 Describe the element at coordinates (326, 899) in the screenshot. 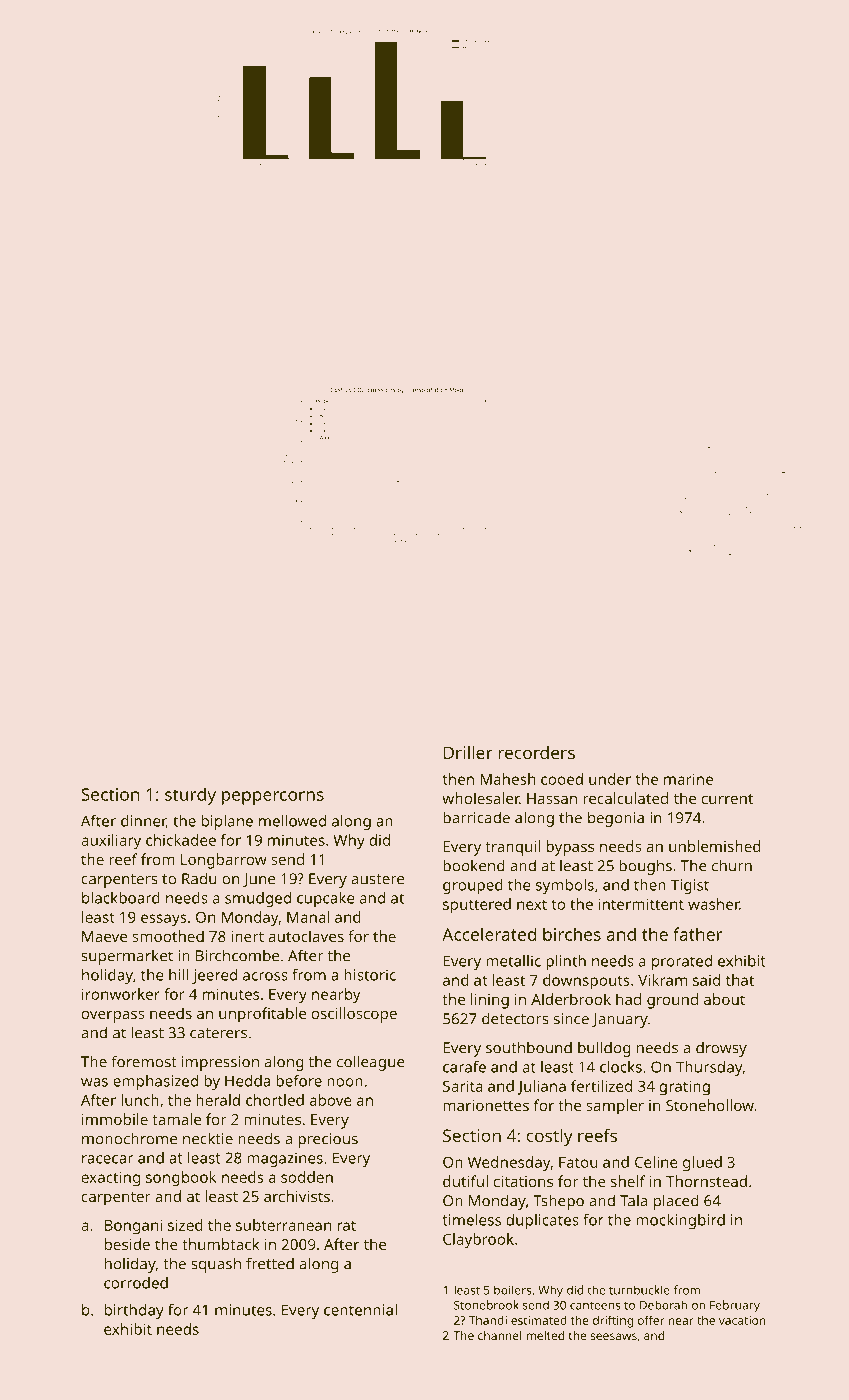

I see `cupcake` at that location.
